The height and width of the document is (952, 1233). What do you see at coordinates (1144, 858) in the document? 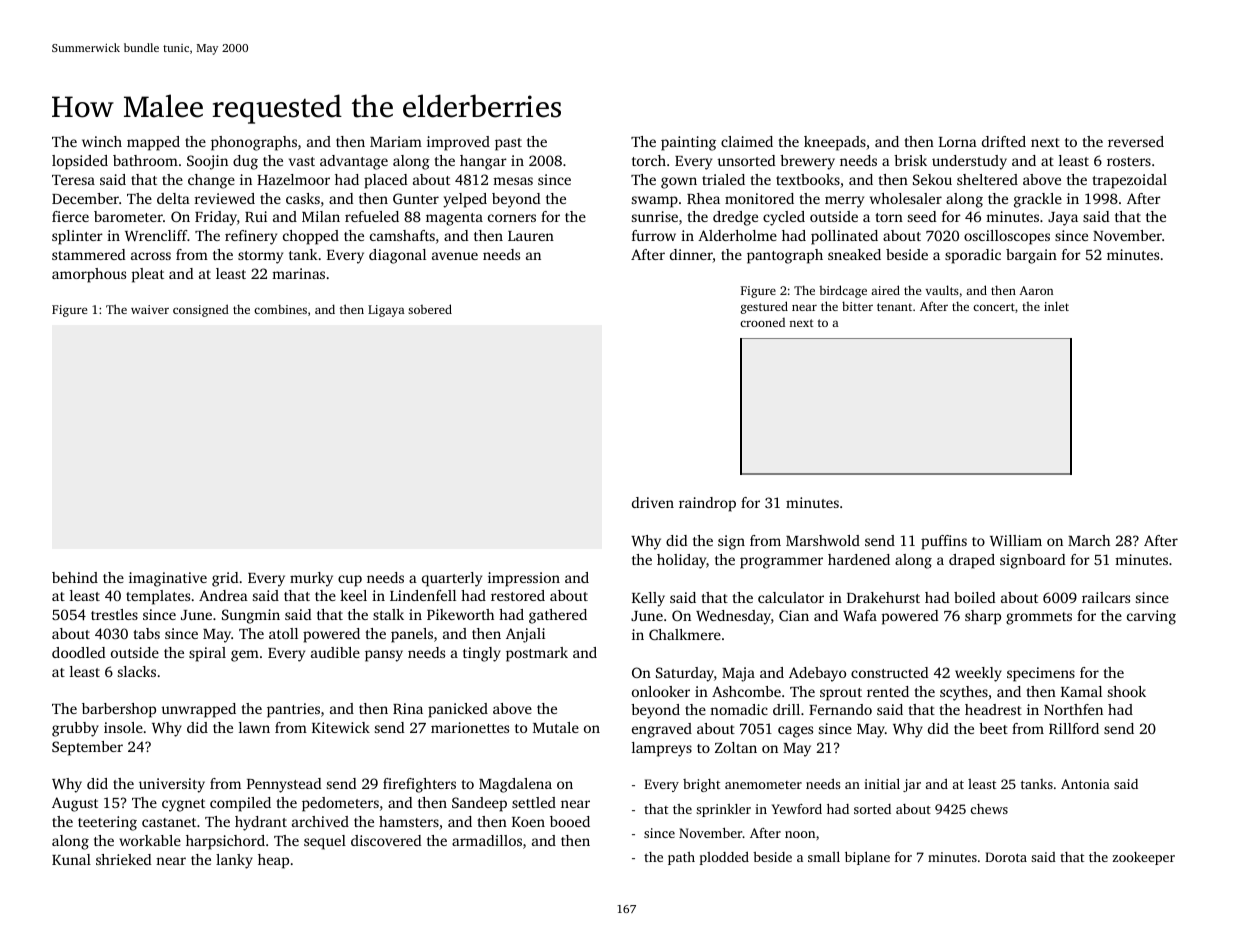
I see `zookeeper` at bounding box center [1144, 858].
